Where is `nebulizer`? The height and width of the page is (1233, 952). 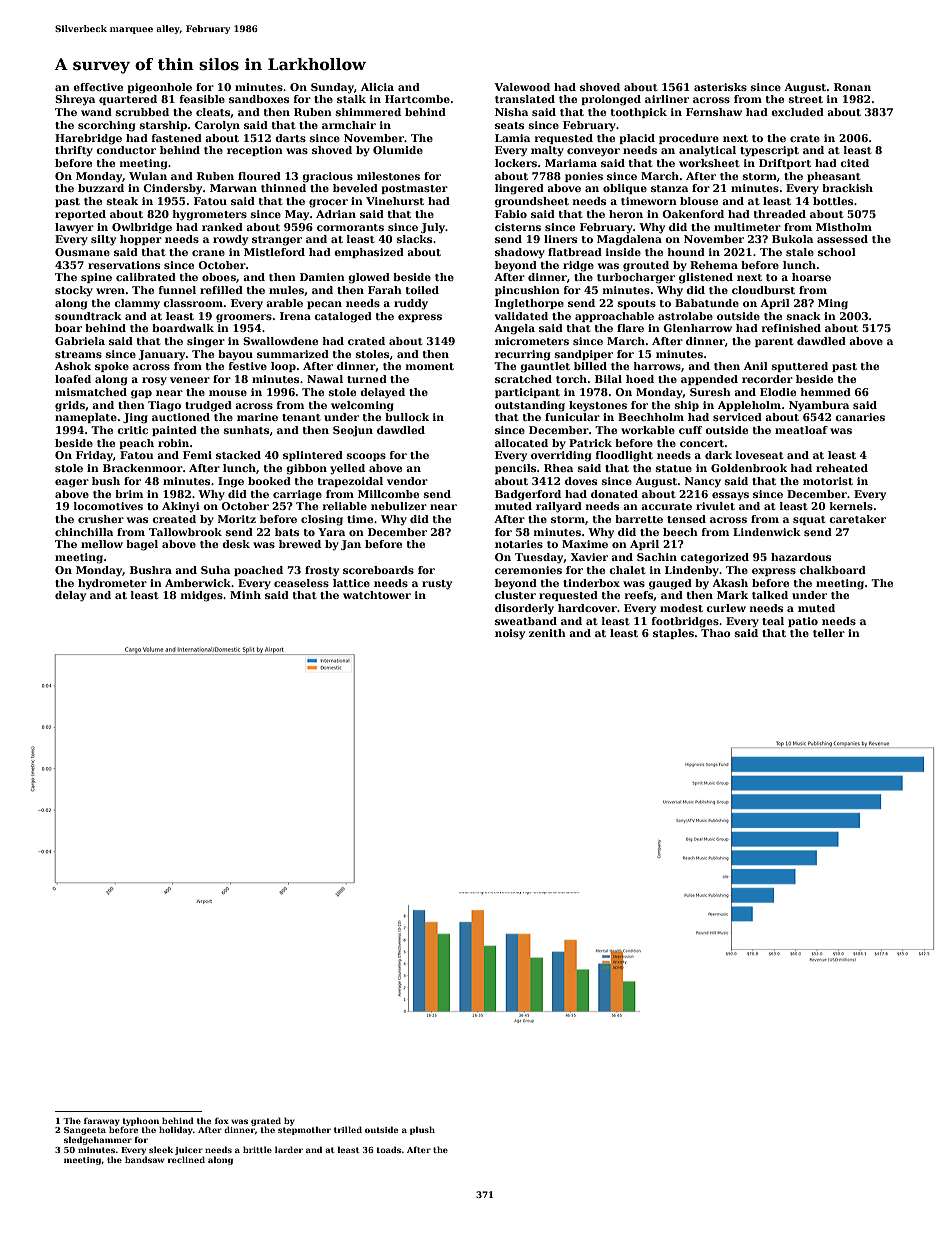
nebulizer is located at coordinates (399, 506).
